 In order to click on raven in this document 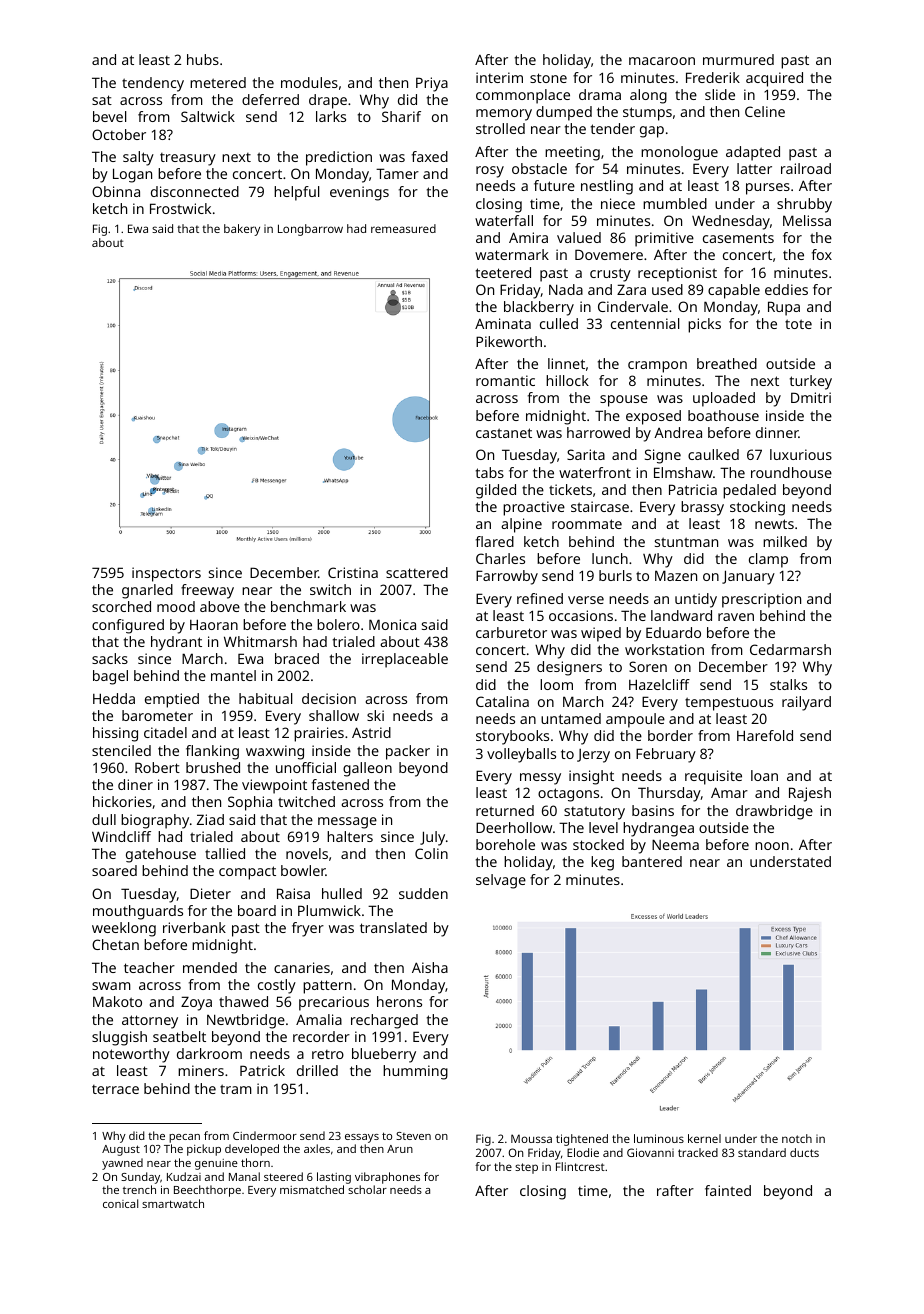, I will do `click(736, 617)`.
